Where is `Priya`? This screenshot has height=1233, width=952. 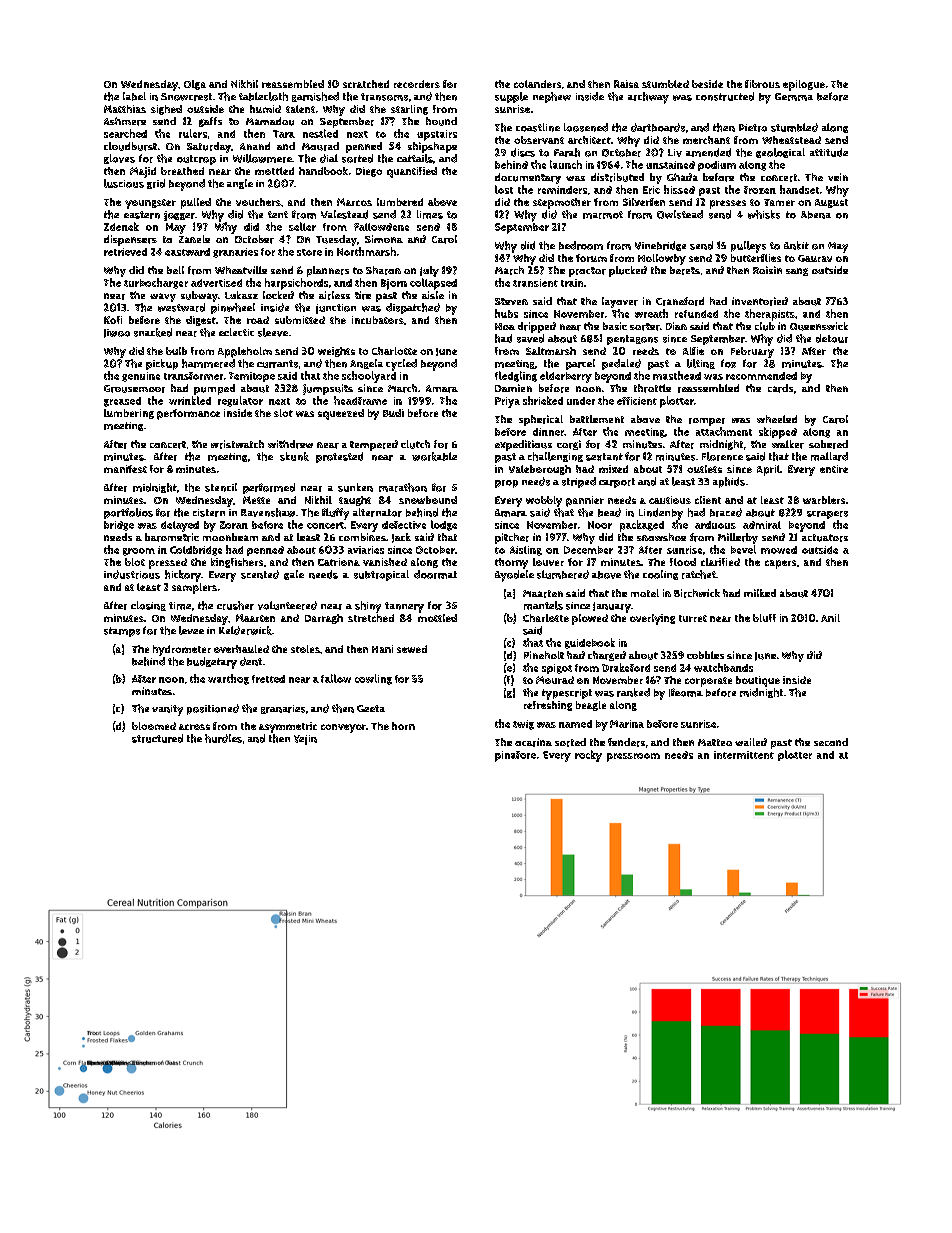 Priya is located at coordinates (507, 402).
